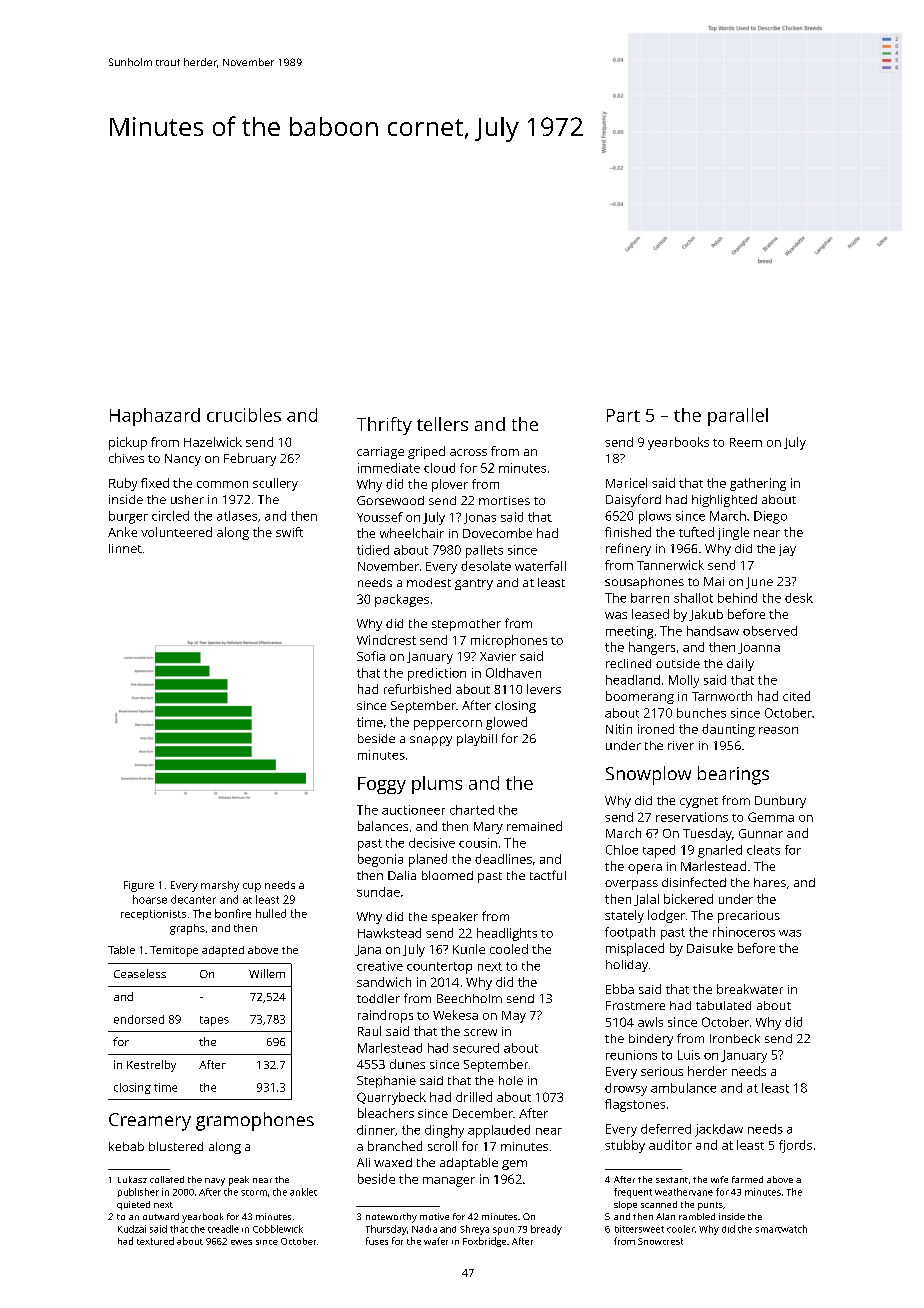 The width and height of the page is (924, 1308). What do you see at coordinates (484, 1242) in the page?
I see `Foxbridge` at bounding box center [484, 1242].
